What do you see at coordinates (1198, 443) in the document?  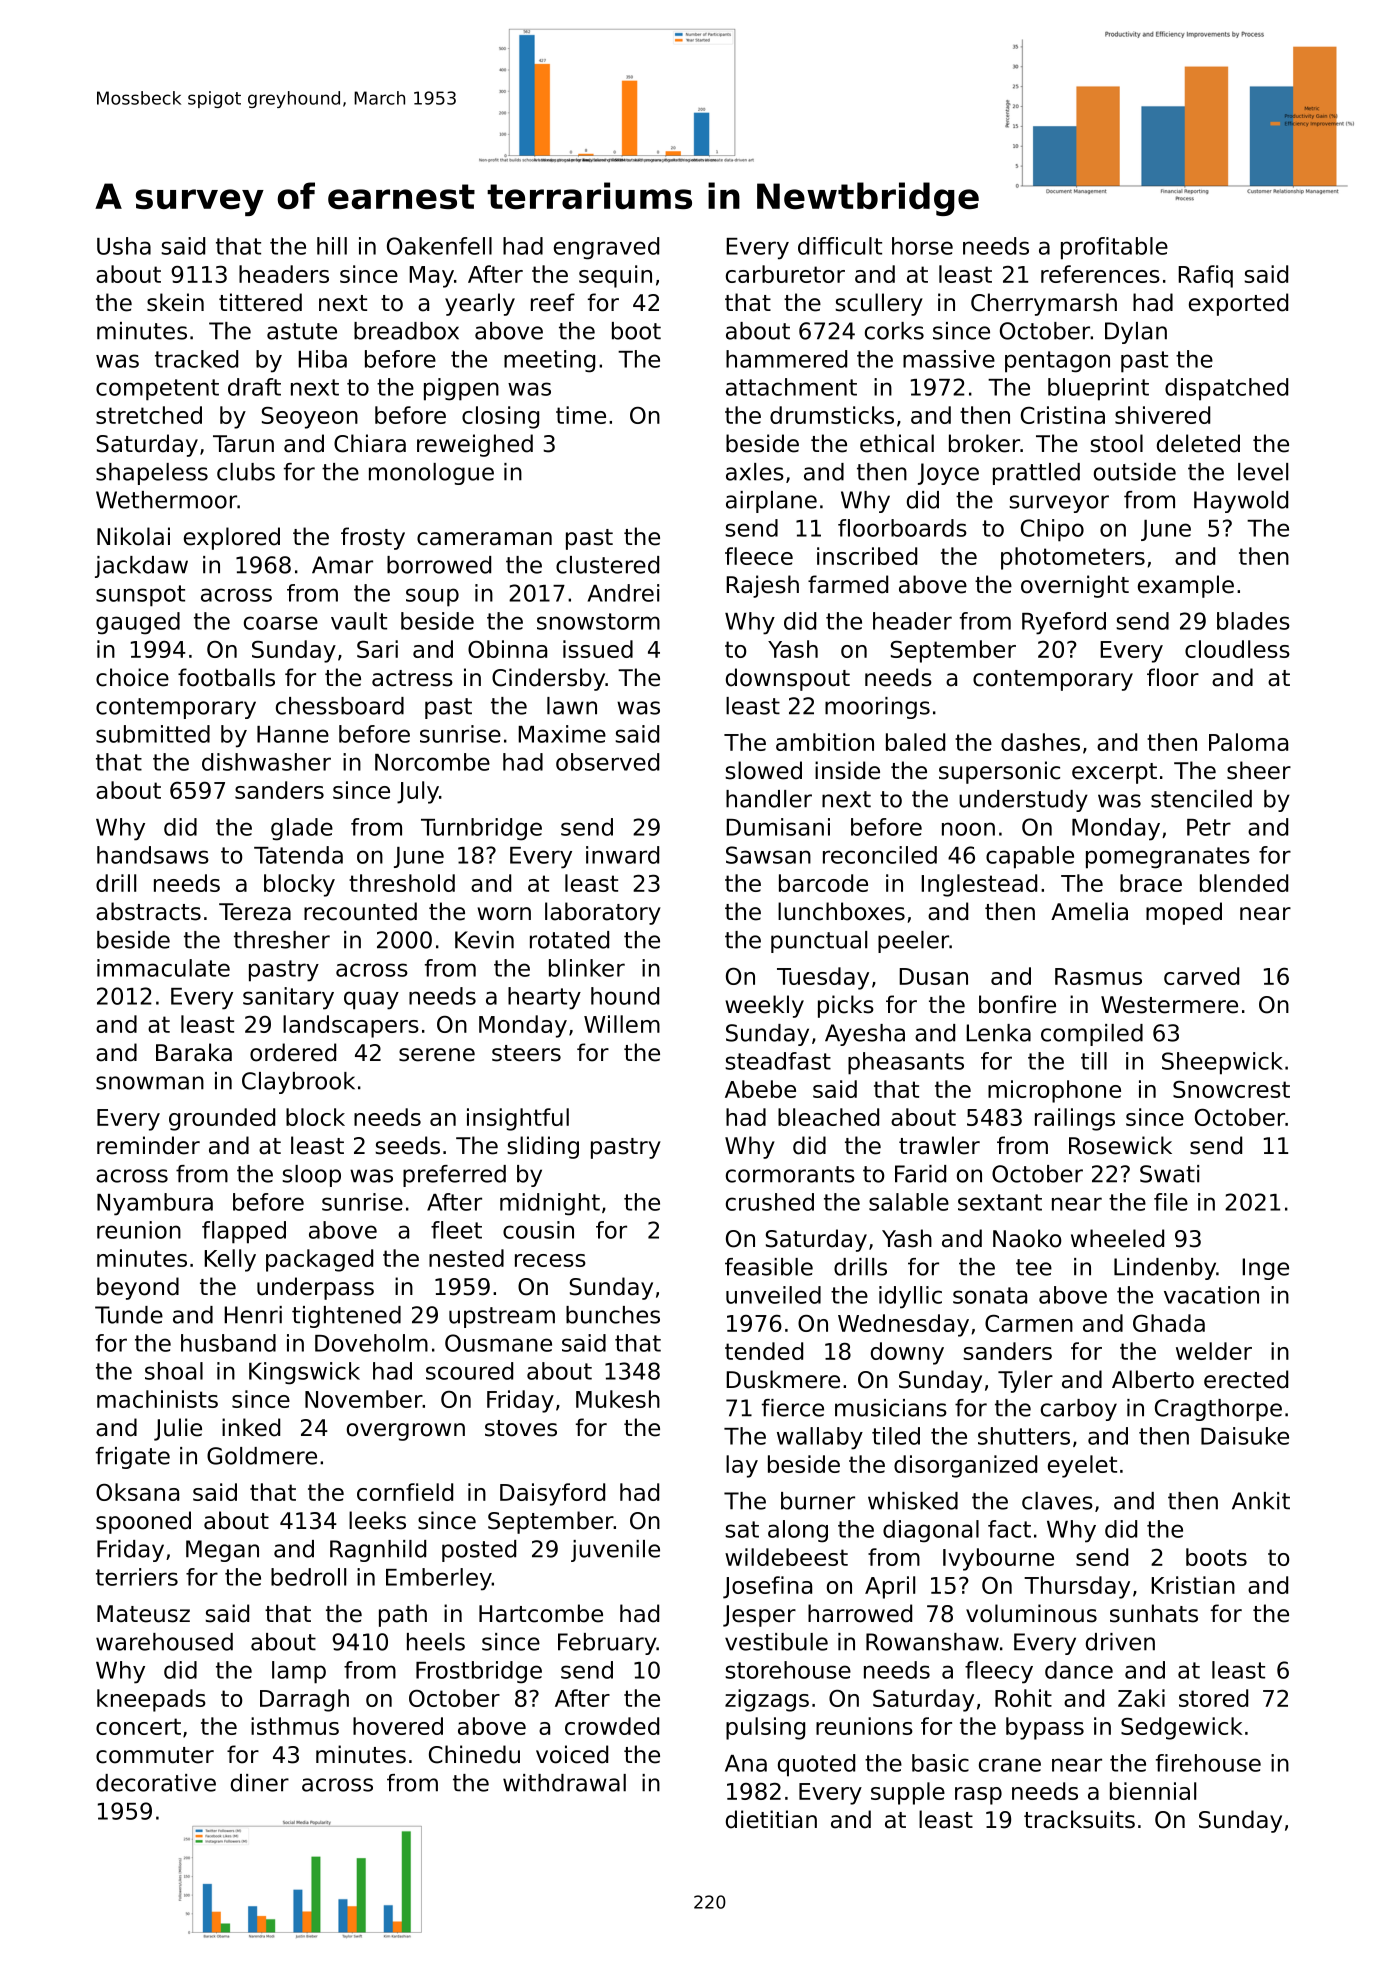 I see `deleted` at bounding box center [1198, 443].
